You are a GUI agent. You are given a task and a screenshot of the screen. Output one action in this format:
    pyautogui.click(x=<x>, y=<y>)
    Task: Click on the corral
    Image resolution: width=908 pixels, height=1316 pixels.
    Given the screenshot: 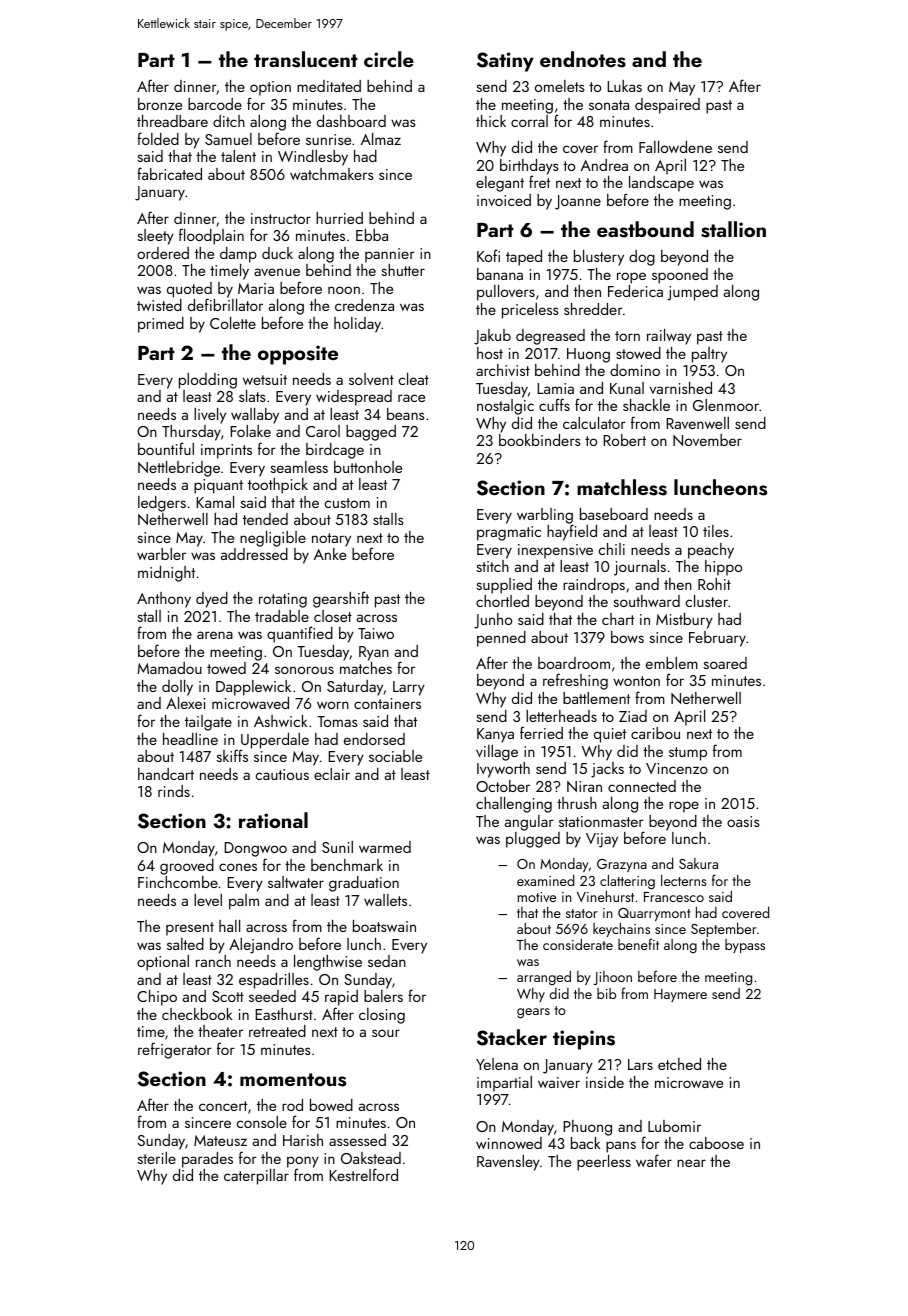 What is the action you would take?
    pyautogui.click(x=529, y=121)
